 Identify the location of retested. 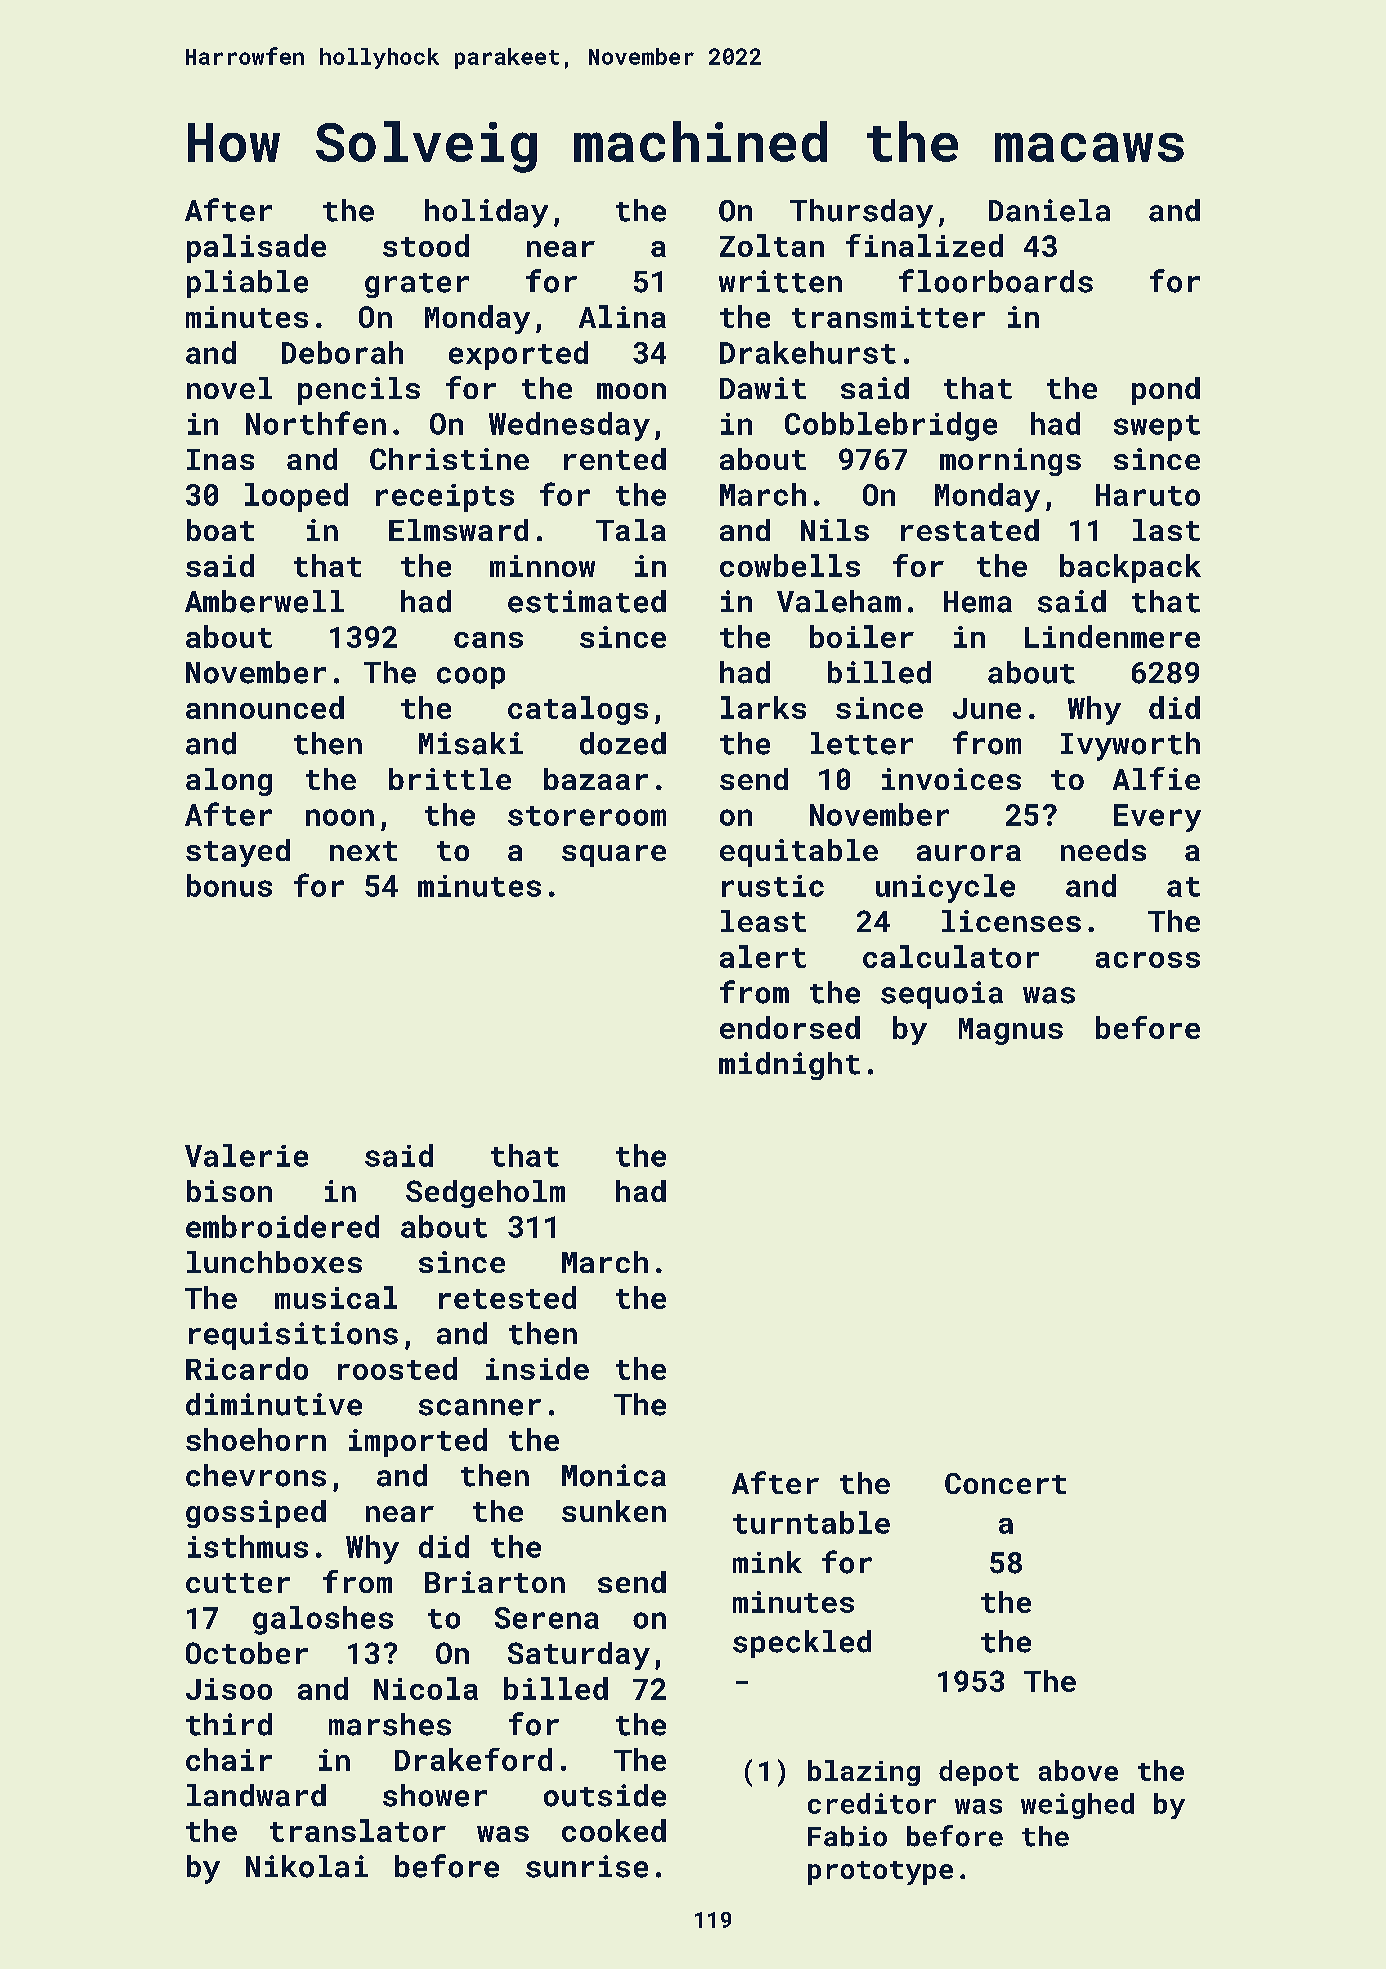
(507, 1297).
